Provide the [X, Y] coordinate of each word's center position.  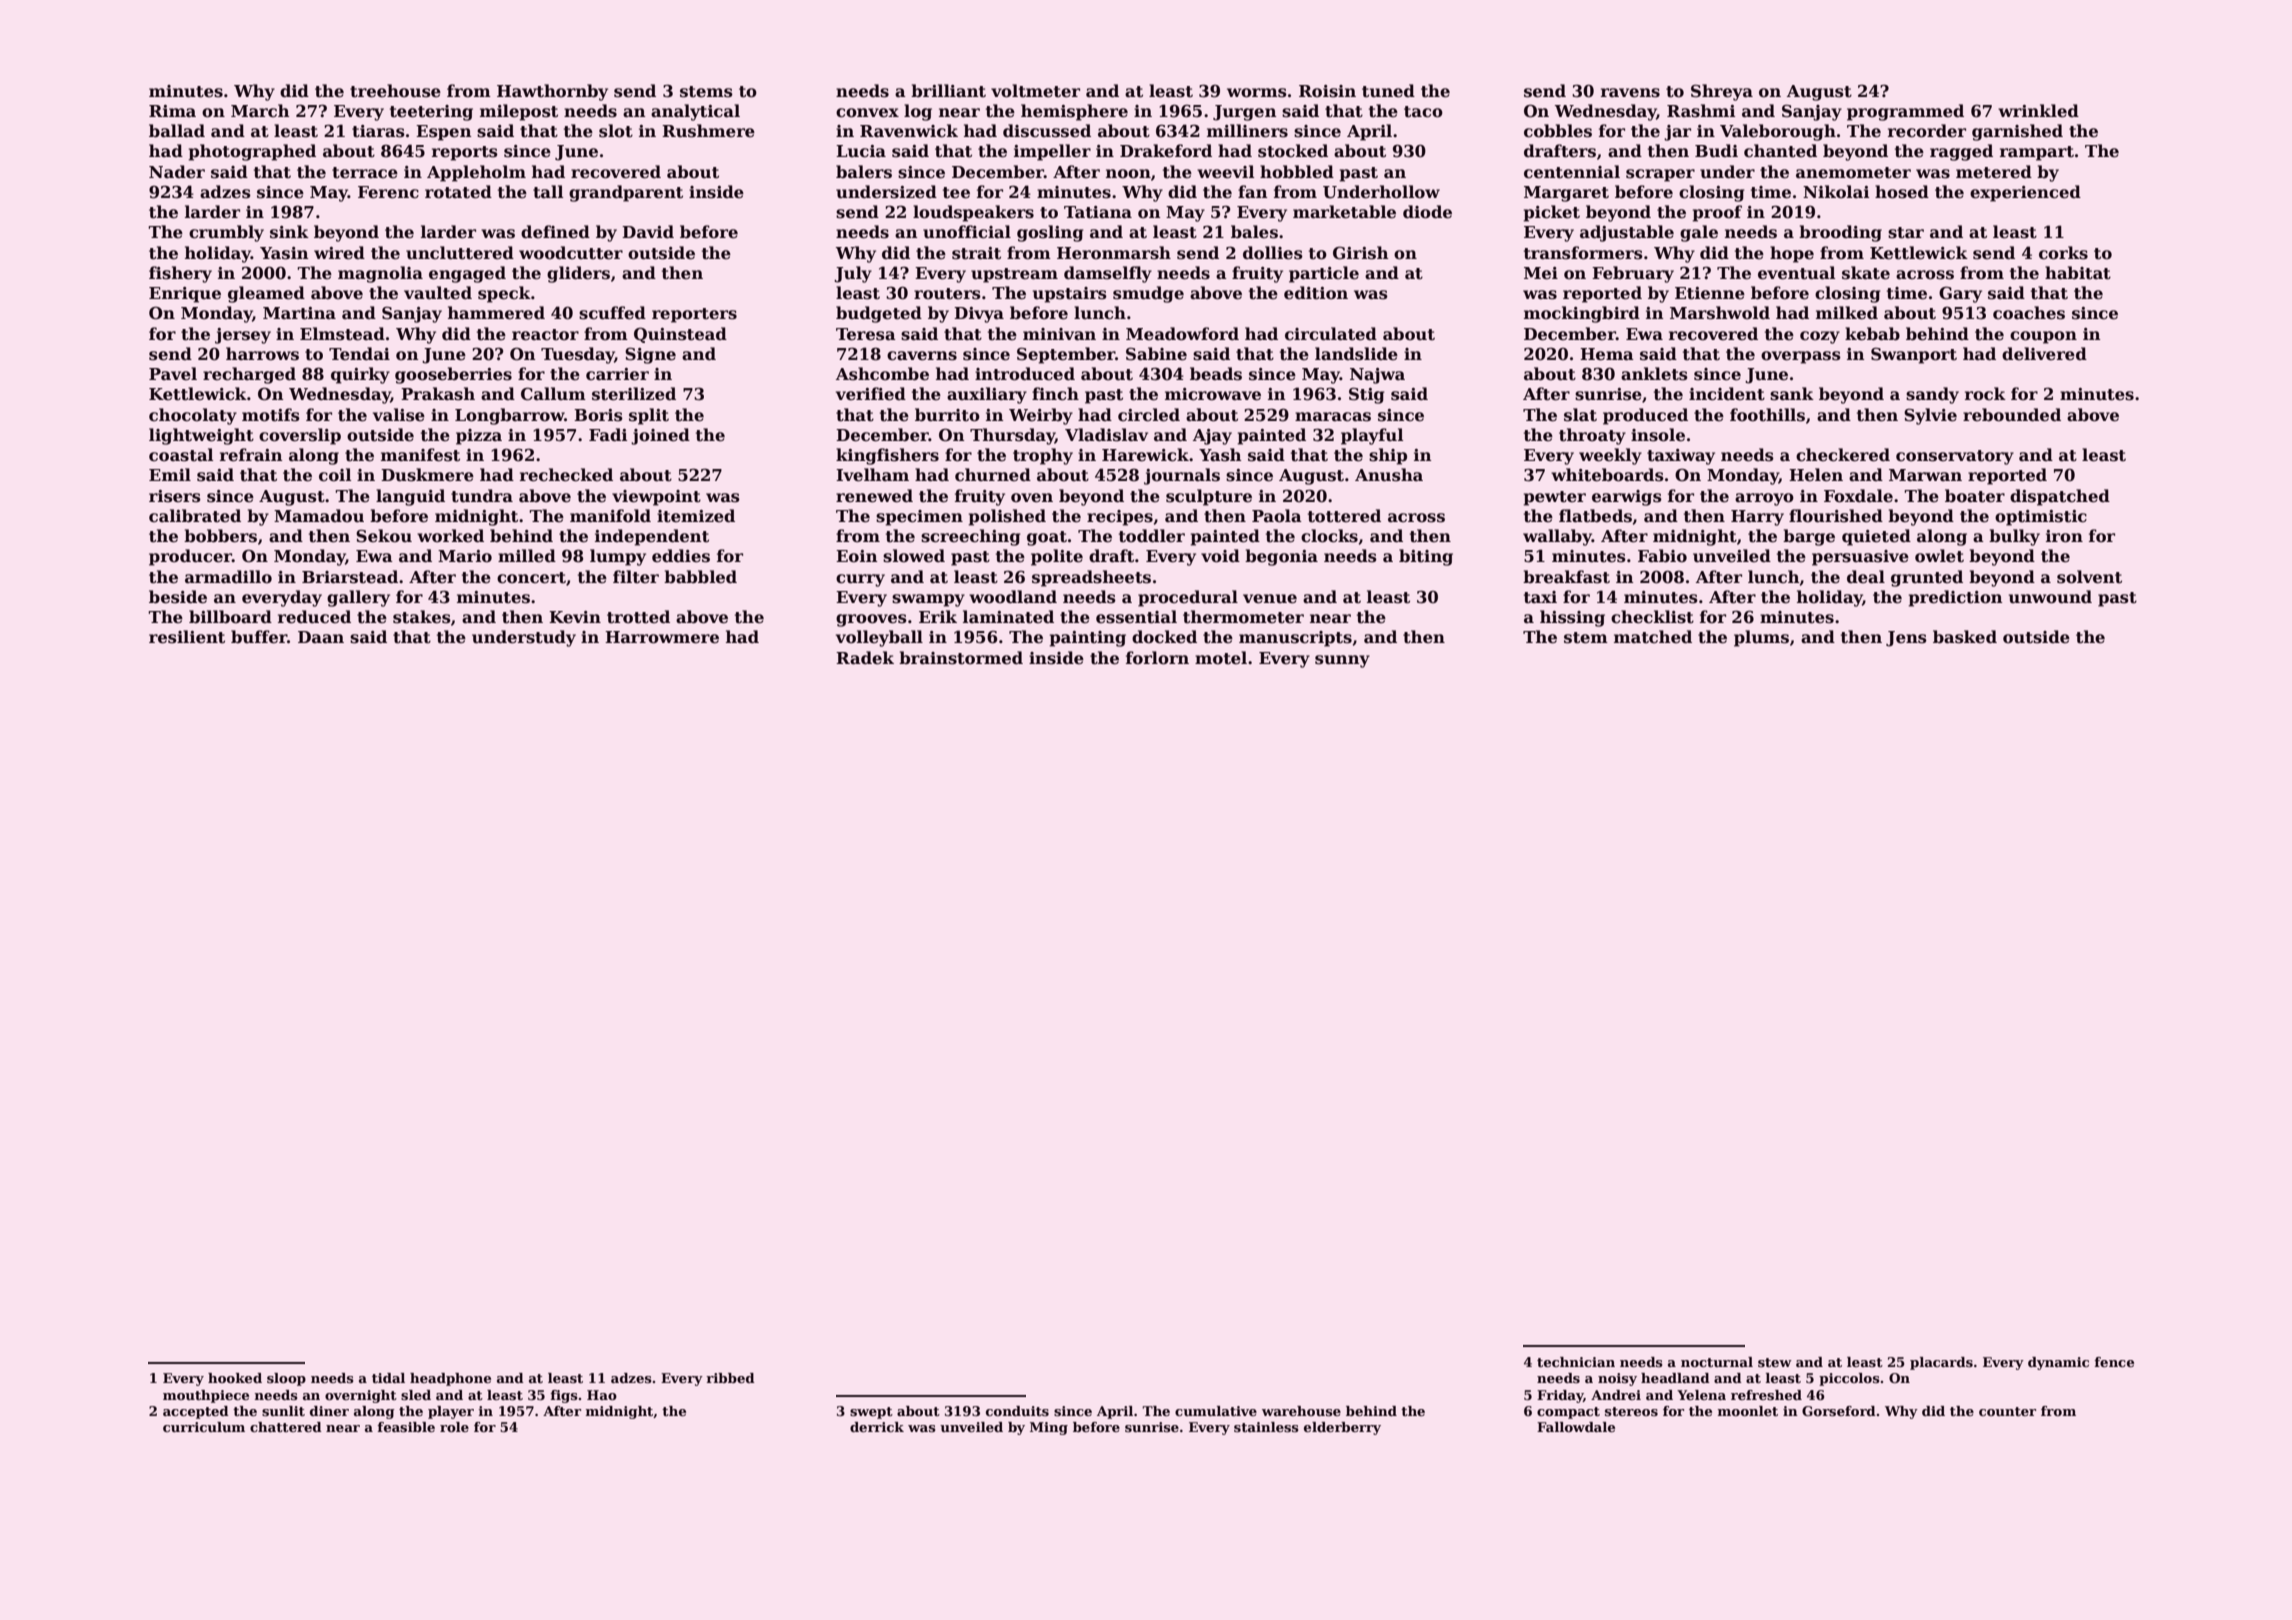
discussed [1047, 131]
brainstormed [961, 658]
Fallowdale [1576, 1427]
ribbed [730, 1378]
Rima [172, 111]
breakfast [1566, 577]
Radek [865, 658]
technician [1576, 1362]
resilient [187, 637]
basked [1965, 637]
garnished [2017, 132]
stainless [1266, 1427]
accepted [196, 1412]
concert [531, 578]
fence [2114, 1362]
